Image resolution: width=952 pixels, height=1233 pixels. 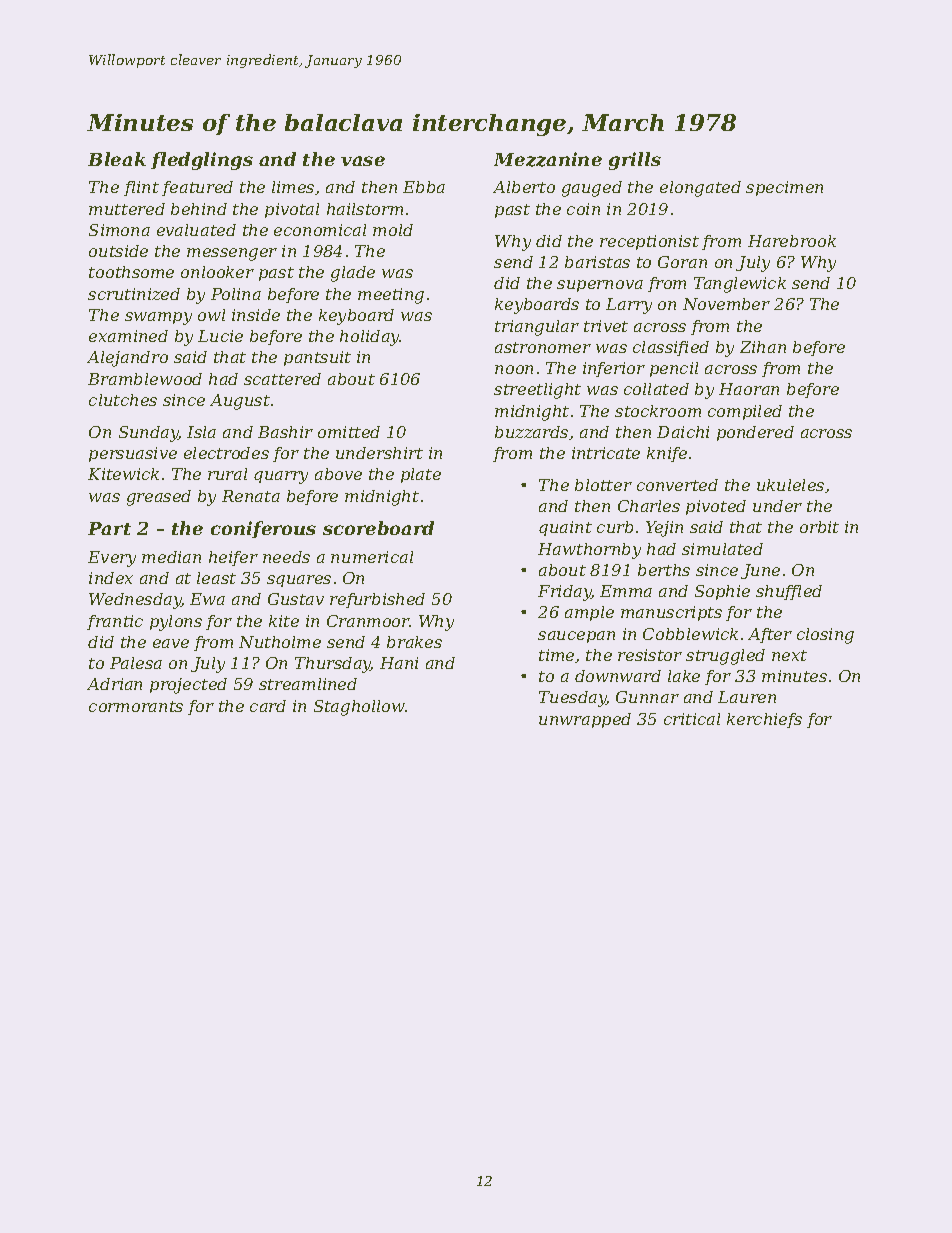 I want to click on Lucie, so click(x=220, y=336).
